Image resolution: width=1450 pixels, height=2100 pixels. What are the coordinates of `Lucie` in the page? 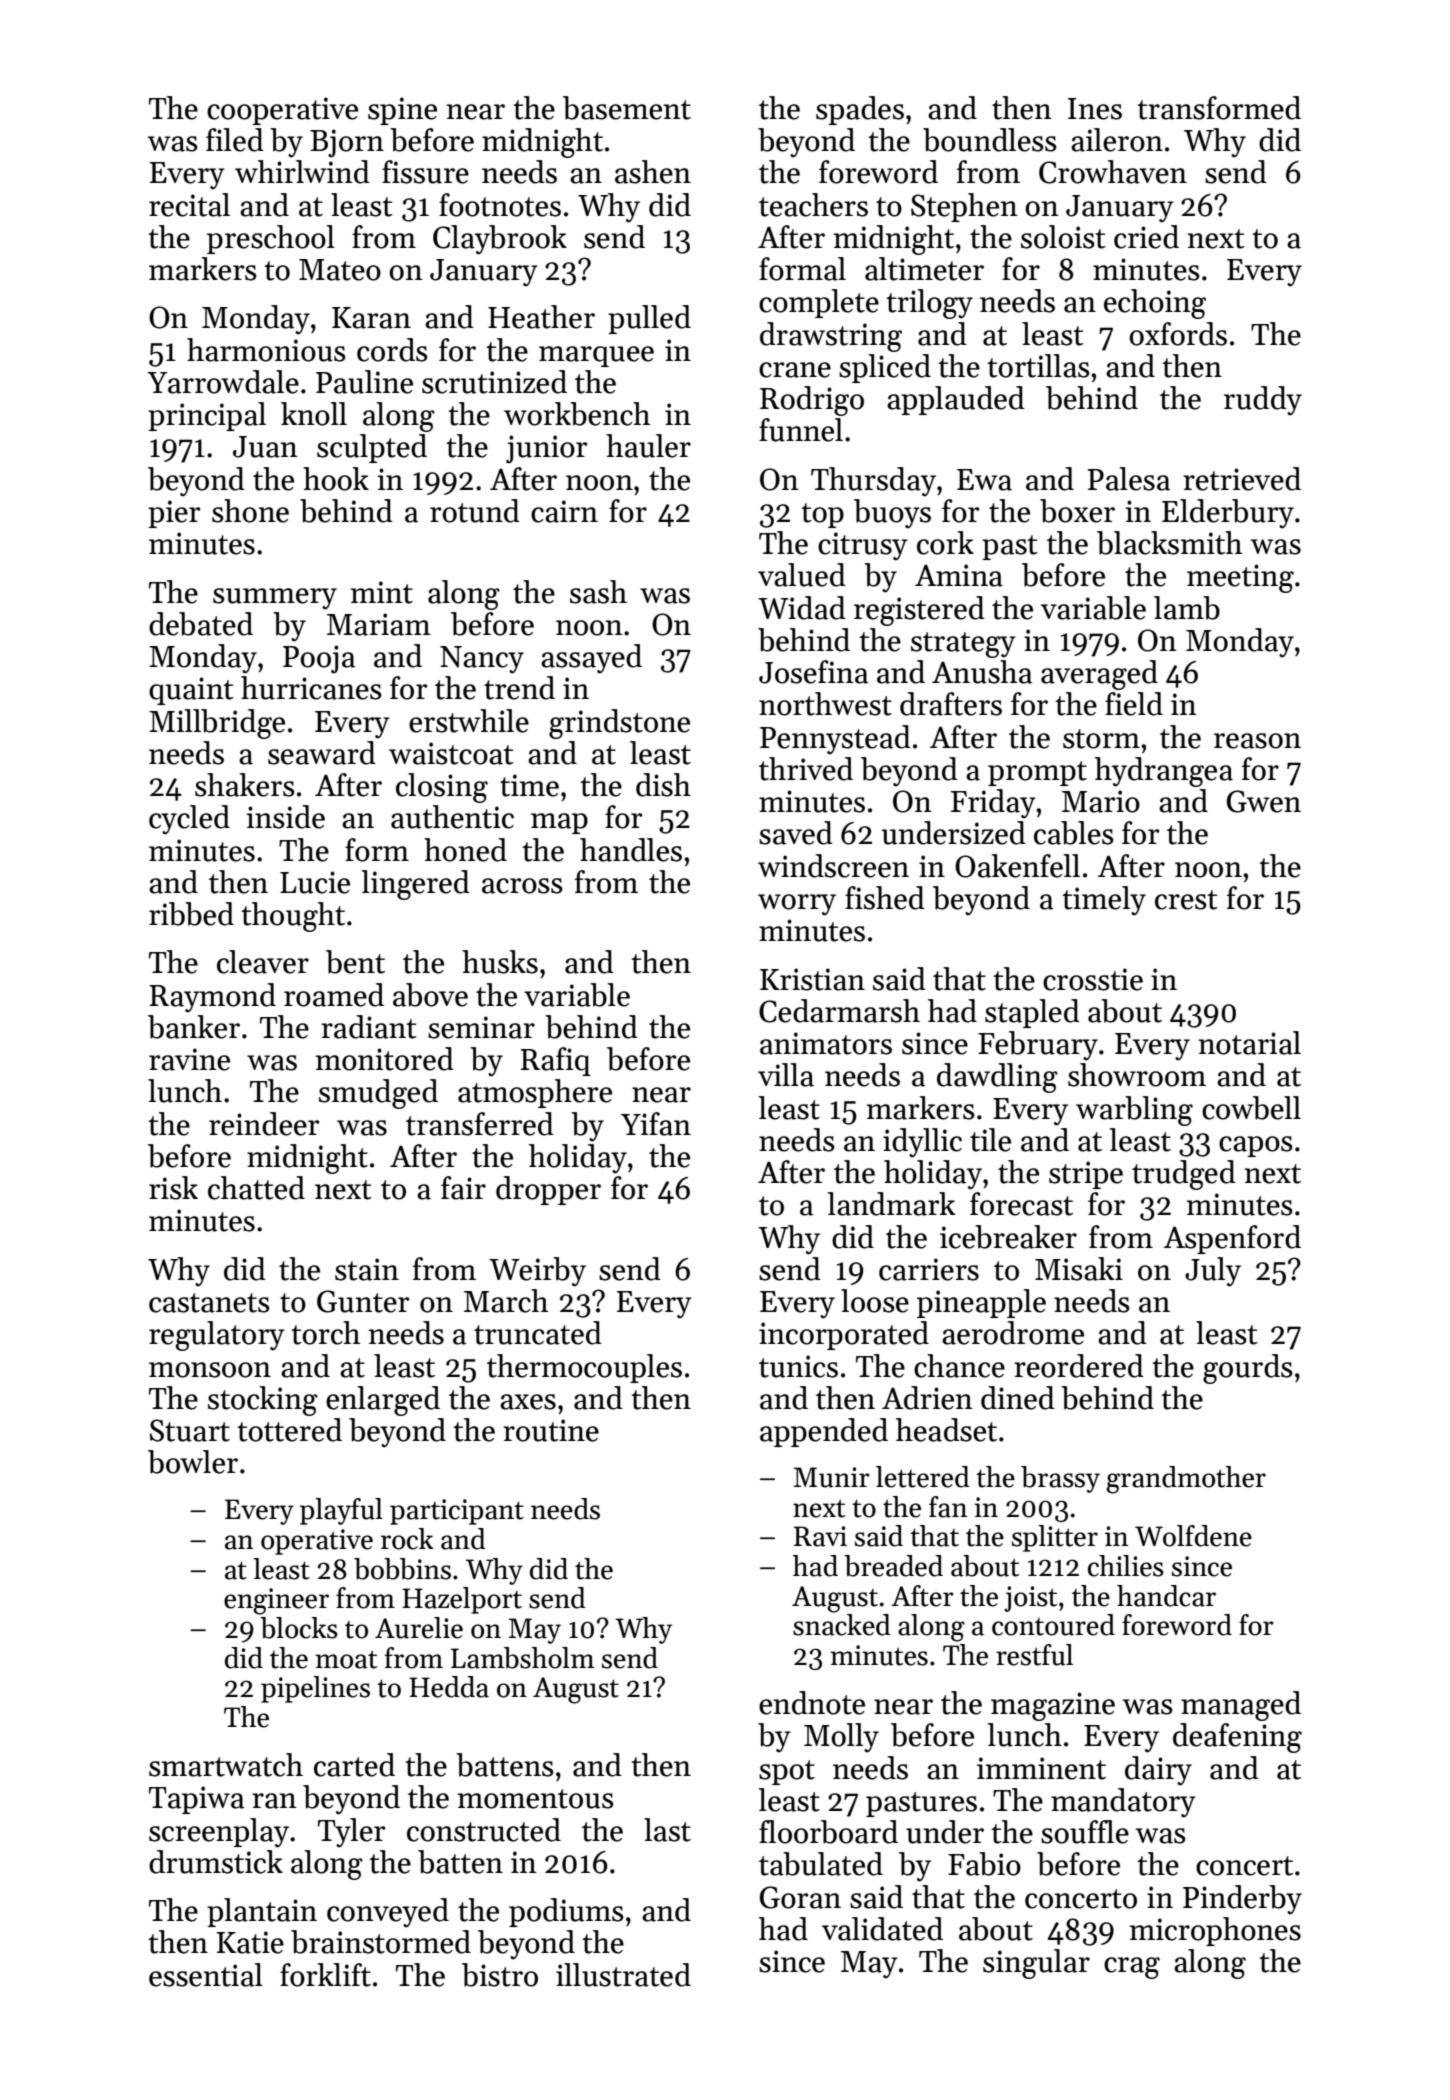 It's located at (315, 882).
